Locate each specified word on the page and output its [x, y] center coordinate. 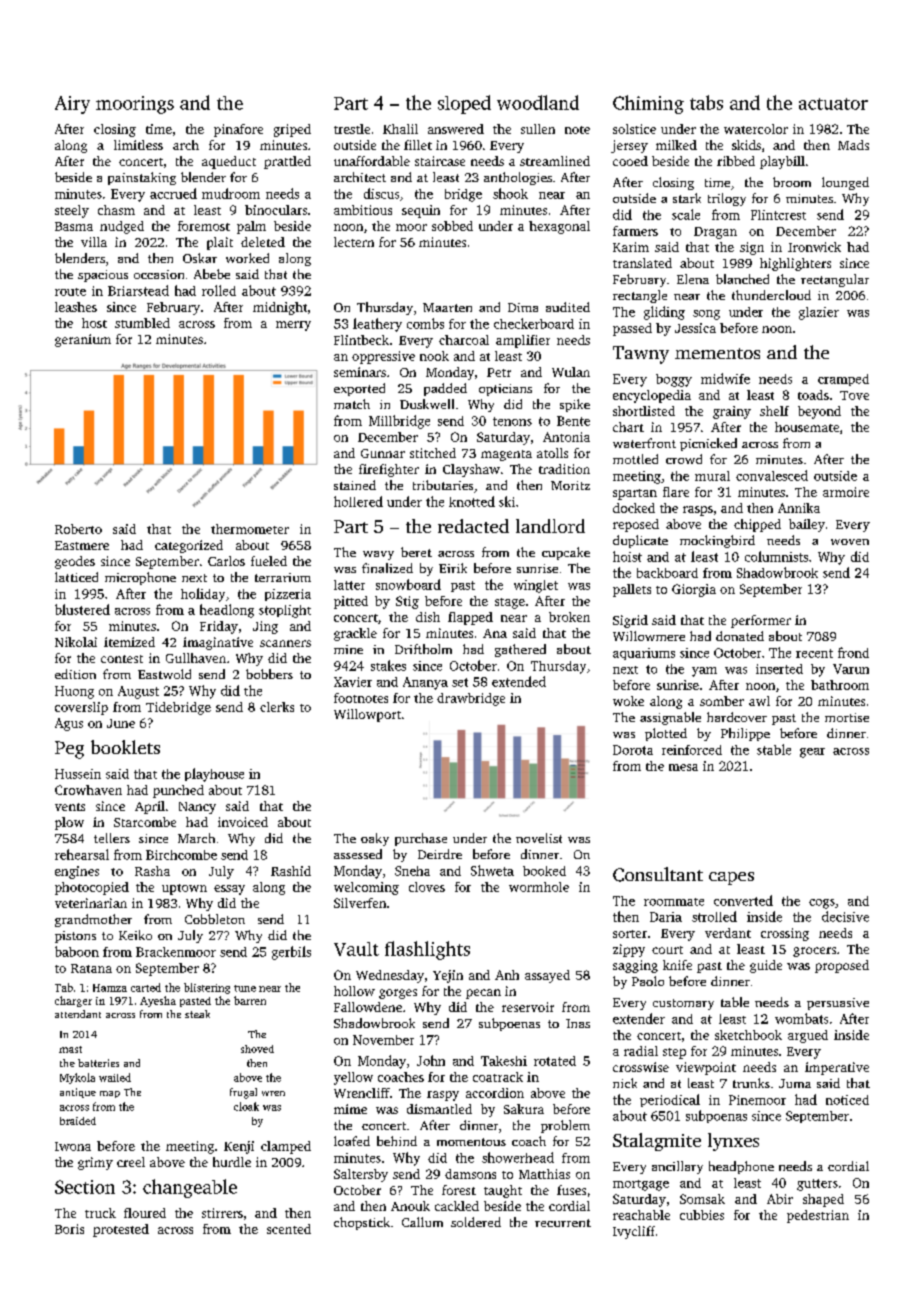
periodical [670, 1100]
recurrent [563, 1223]
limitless [138, 145]
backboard [667, 573]
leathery [377, 325]
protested [121, 1230]
